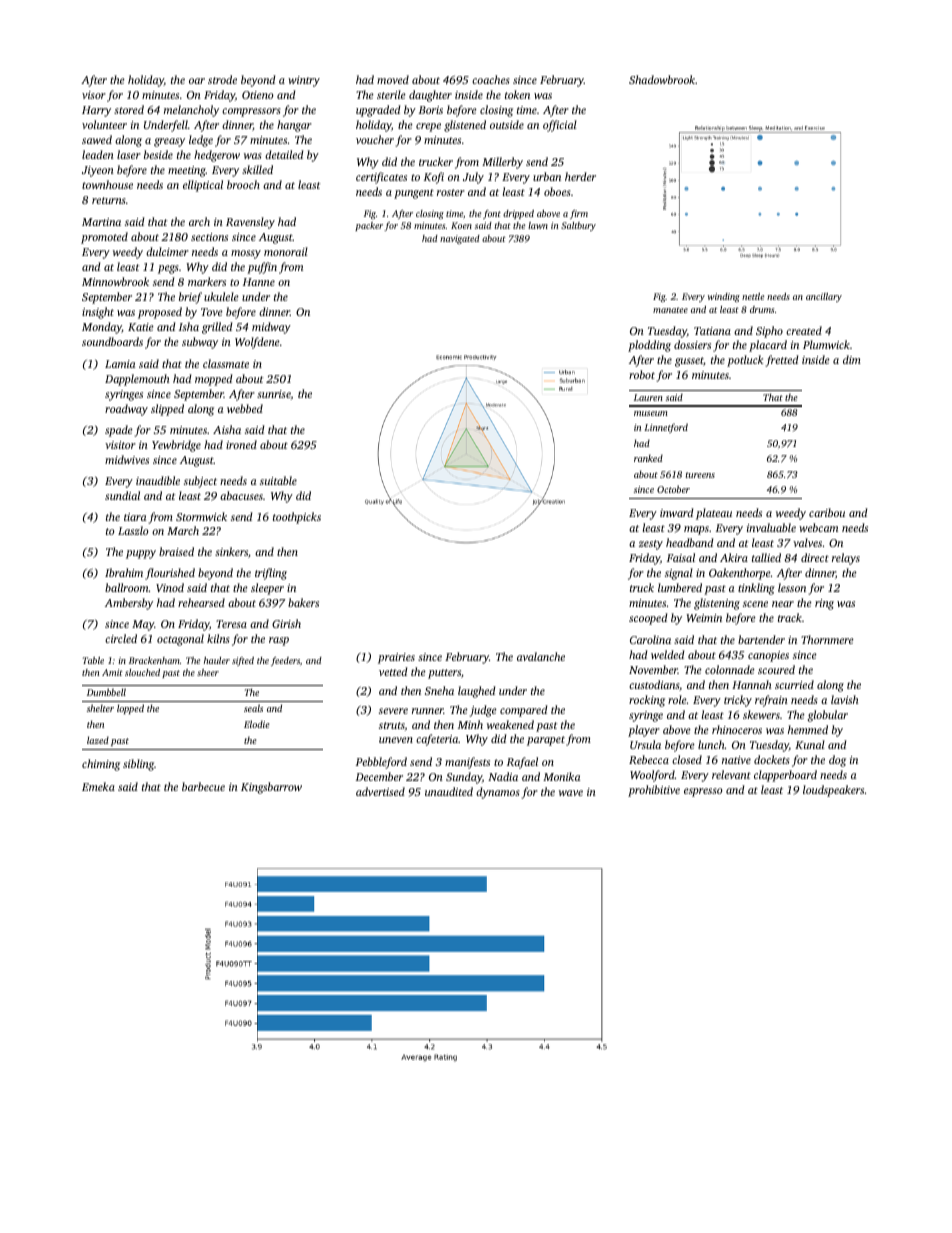 This image has width=952, height=1233. I want to click on Saltbury, so click(578, 226).
